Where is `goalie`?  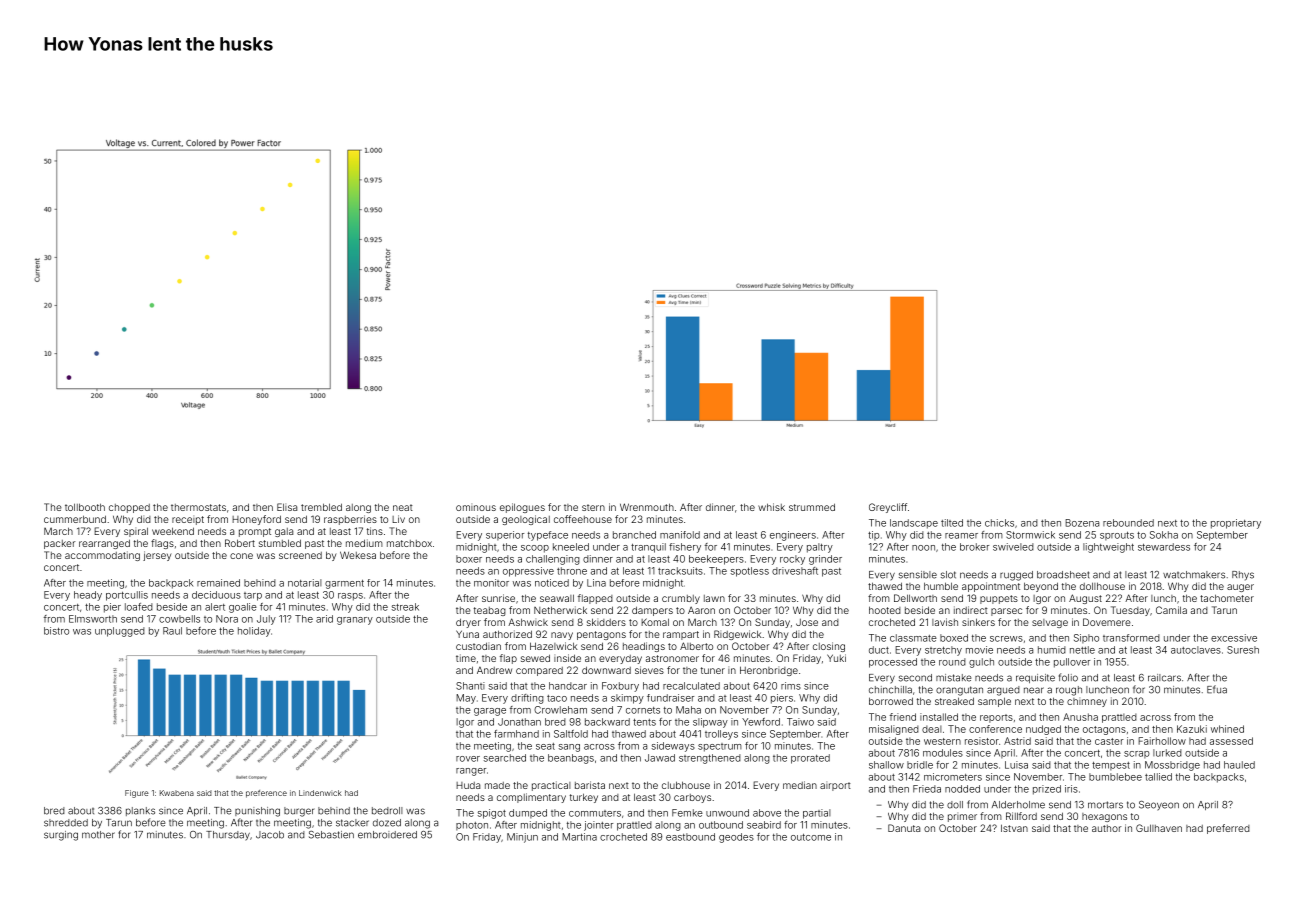 goalie is located at coordinates (243, 608).
